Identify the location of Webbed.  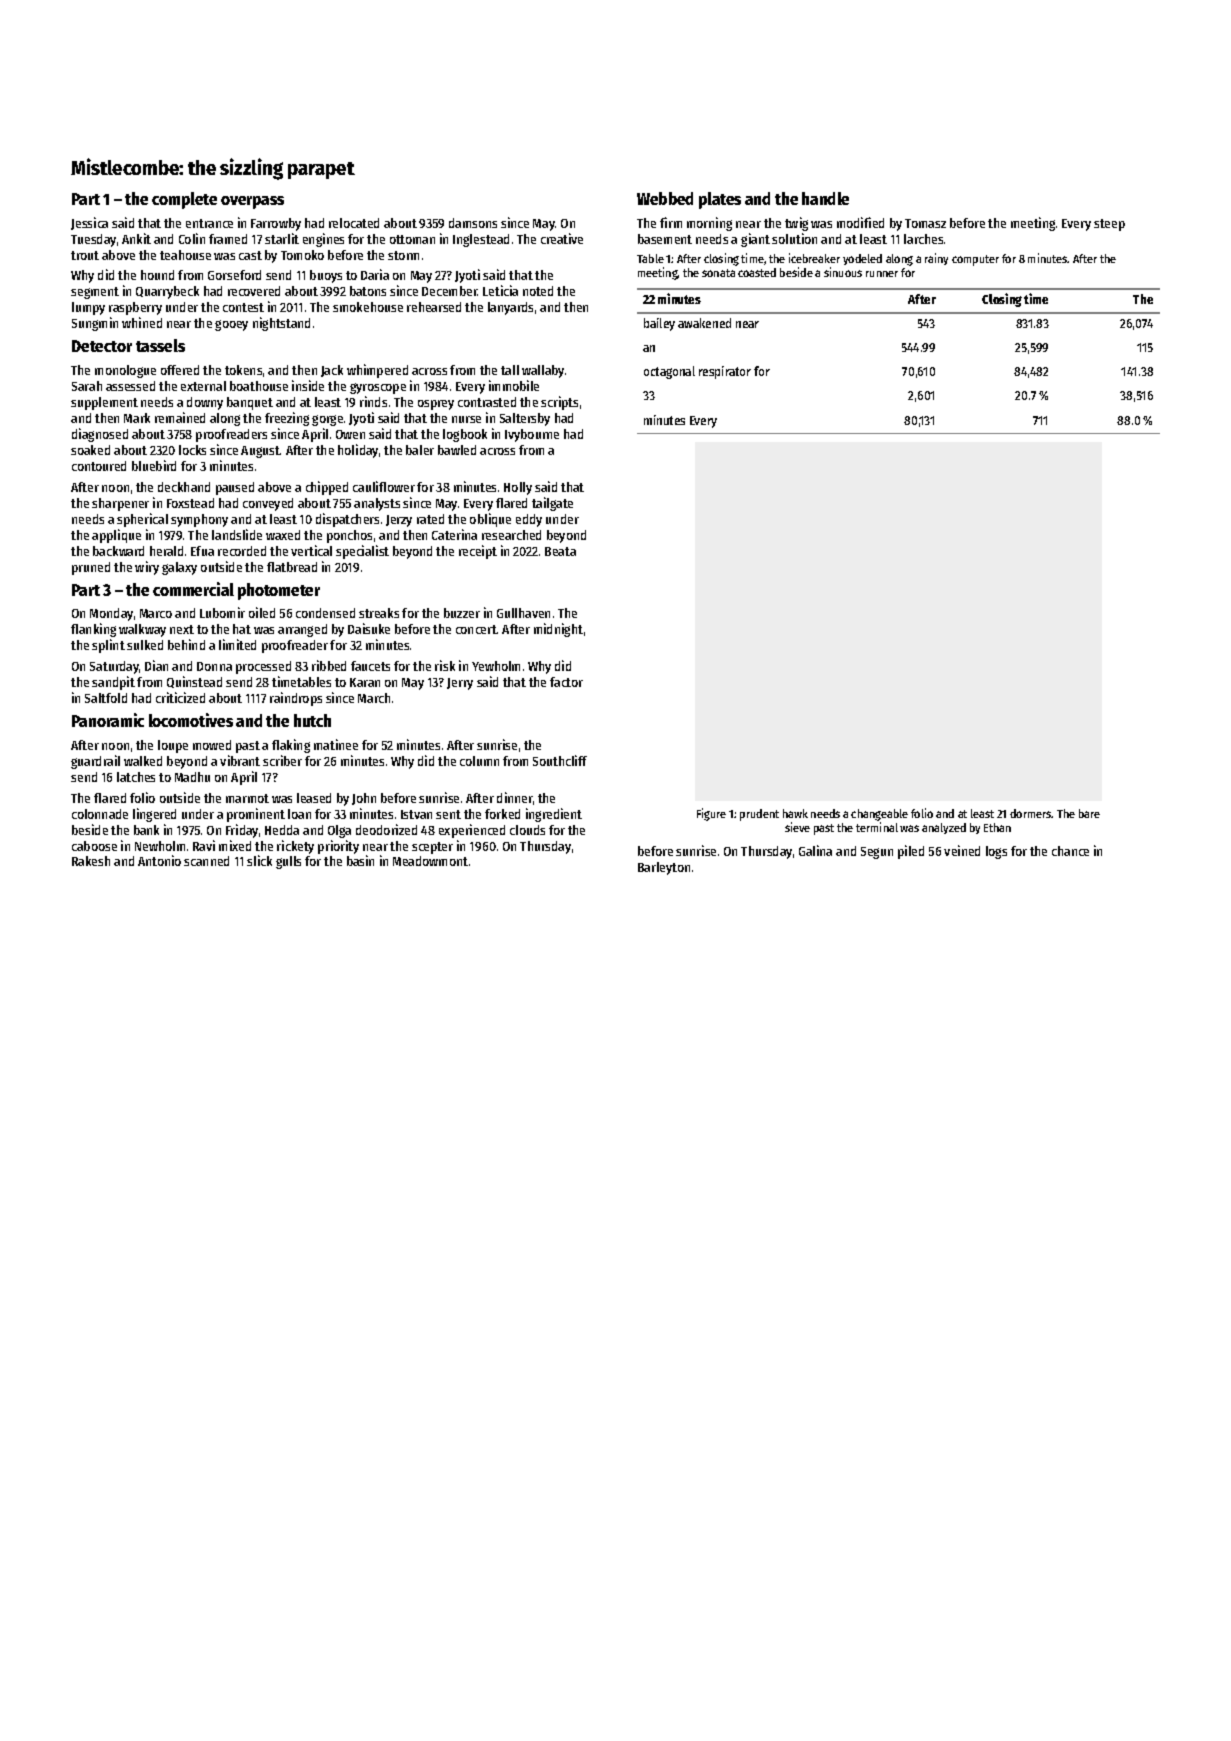
(665, 198).
